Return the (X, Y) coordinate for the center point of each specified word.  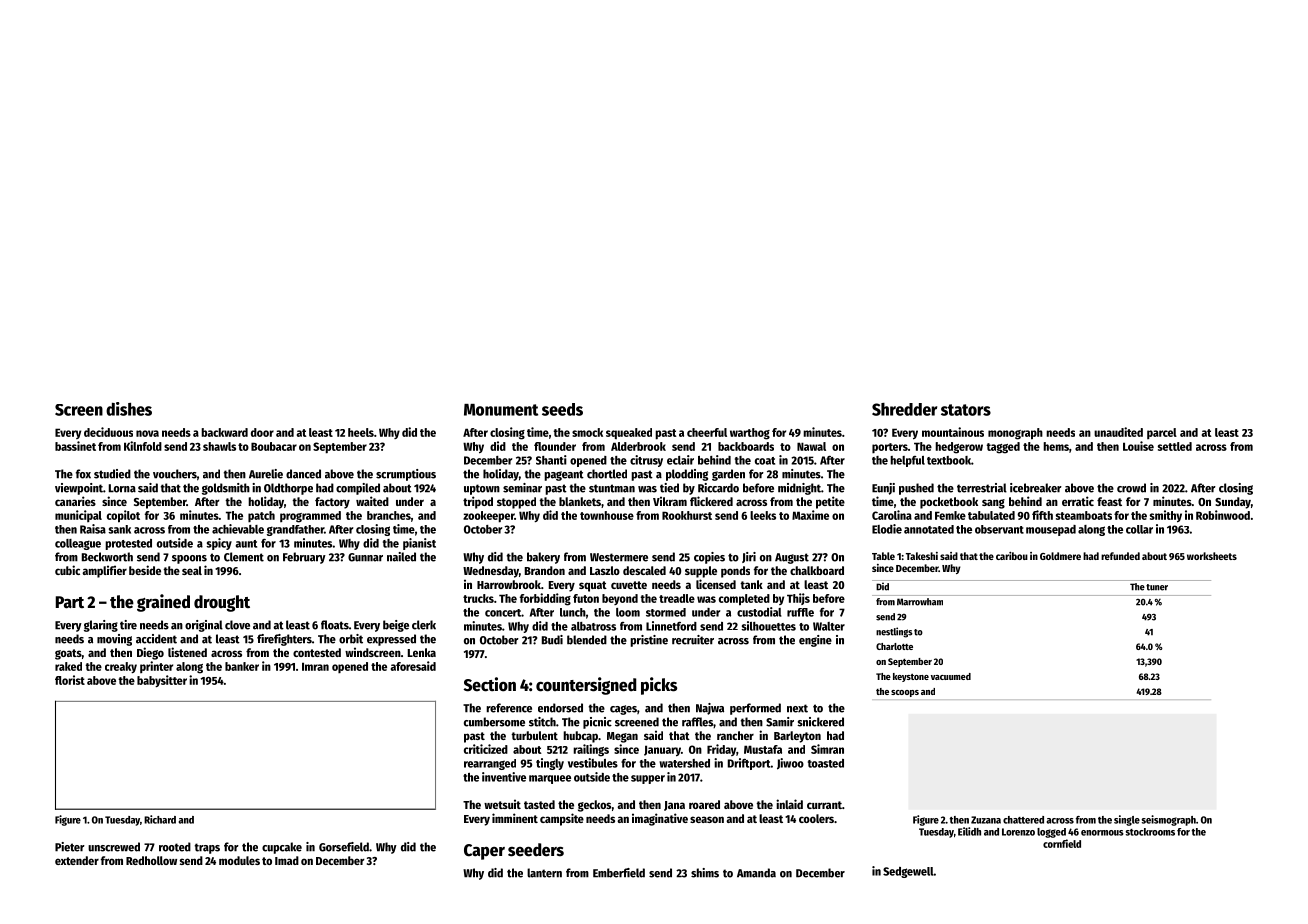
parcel (1162, 433)
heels (361, 432)
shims (705, 873)
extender (77, 860)
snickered (820, 722)
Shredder (904, 409)
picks (659, 686)
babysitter (162, 681)
